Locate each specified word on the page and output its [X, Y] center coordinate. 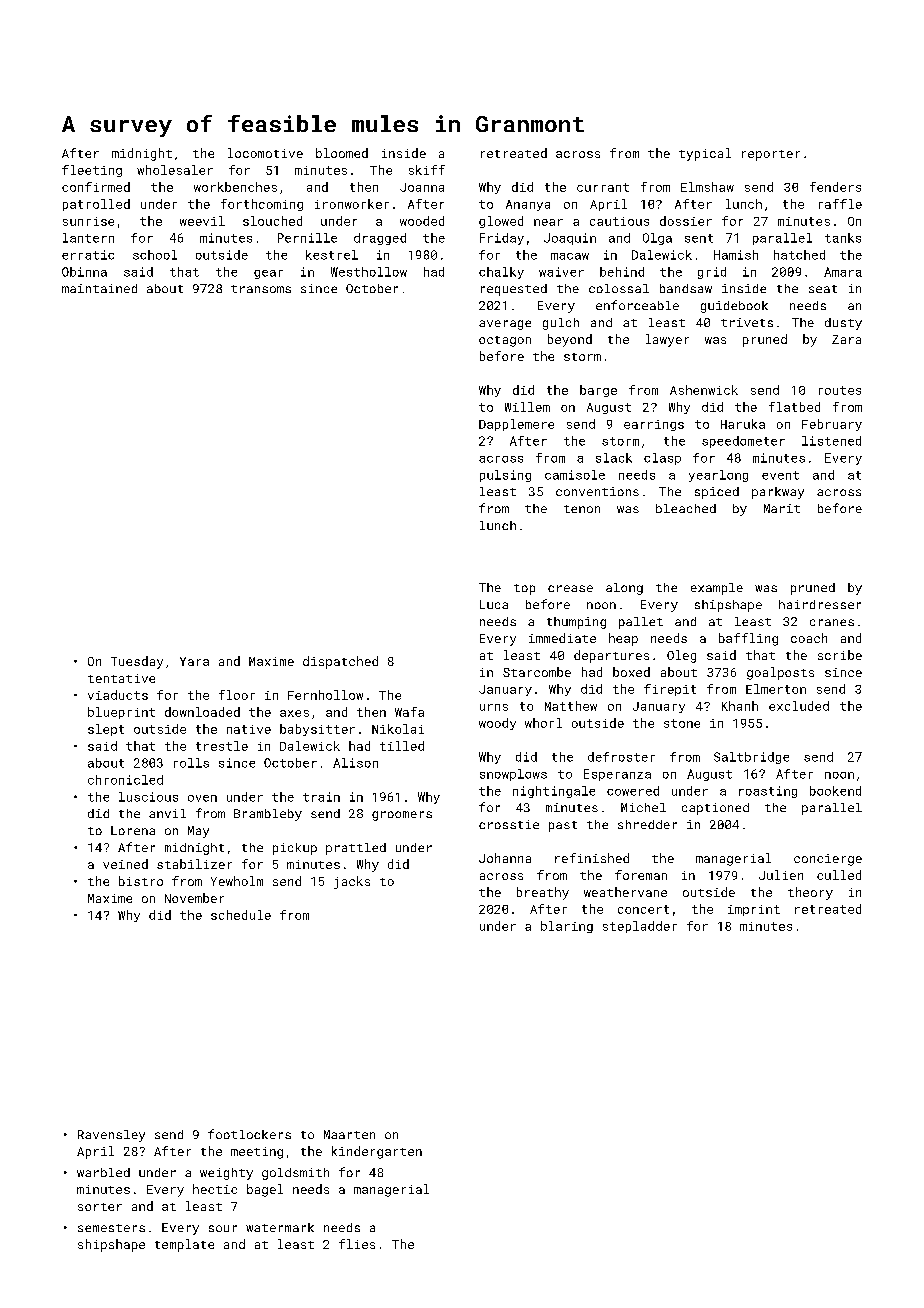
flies [357, 1244]
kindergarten [377, 1152]
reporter [771, 155]
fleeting [92, 171]
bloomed [342, 153]
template [184, 1245]
